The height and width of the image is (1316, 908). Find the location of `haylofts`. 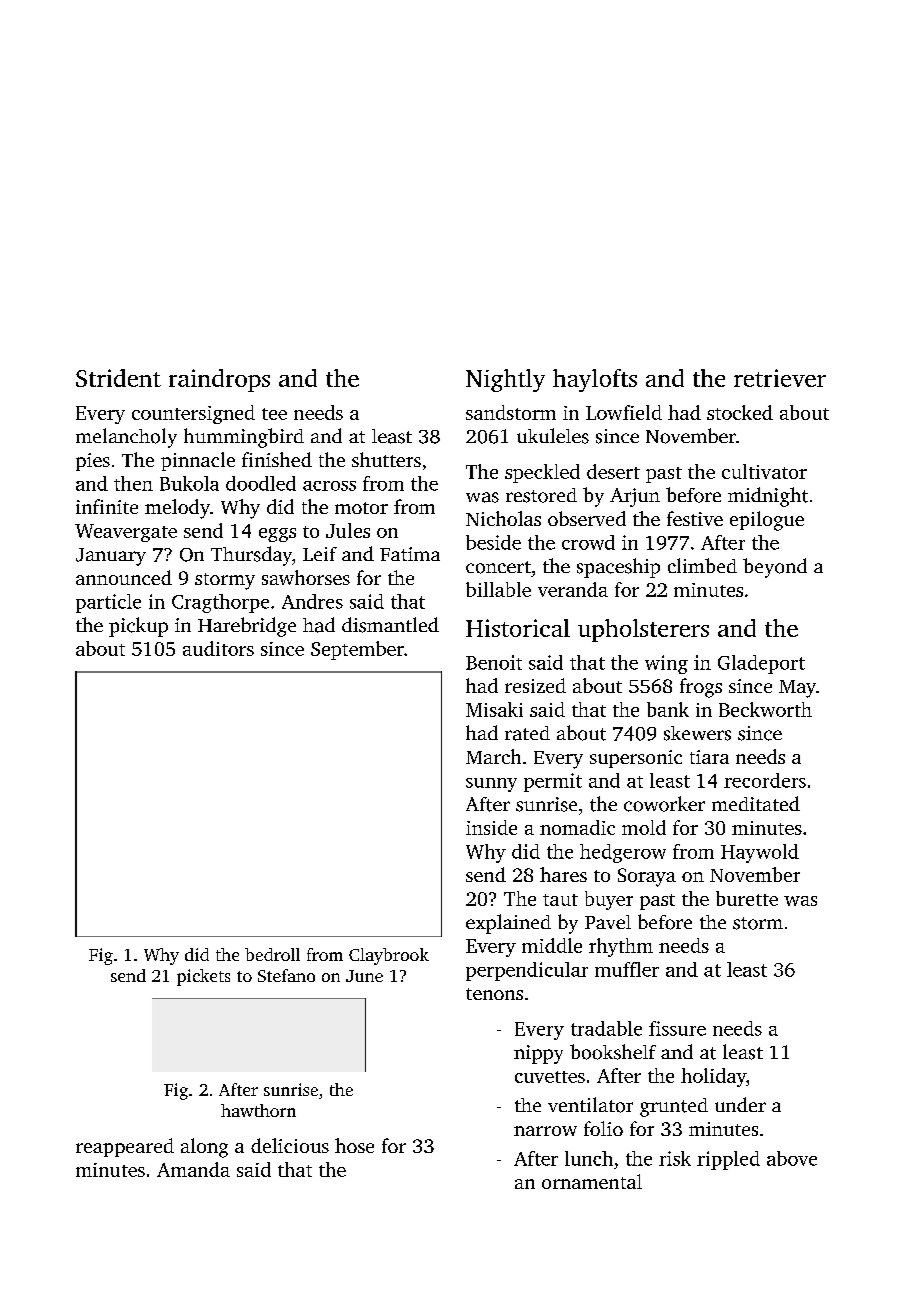

haylofts is located at coordinates (595, 380).
